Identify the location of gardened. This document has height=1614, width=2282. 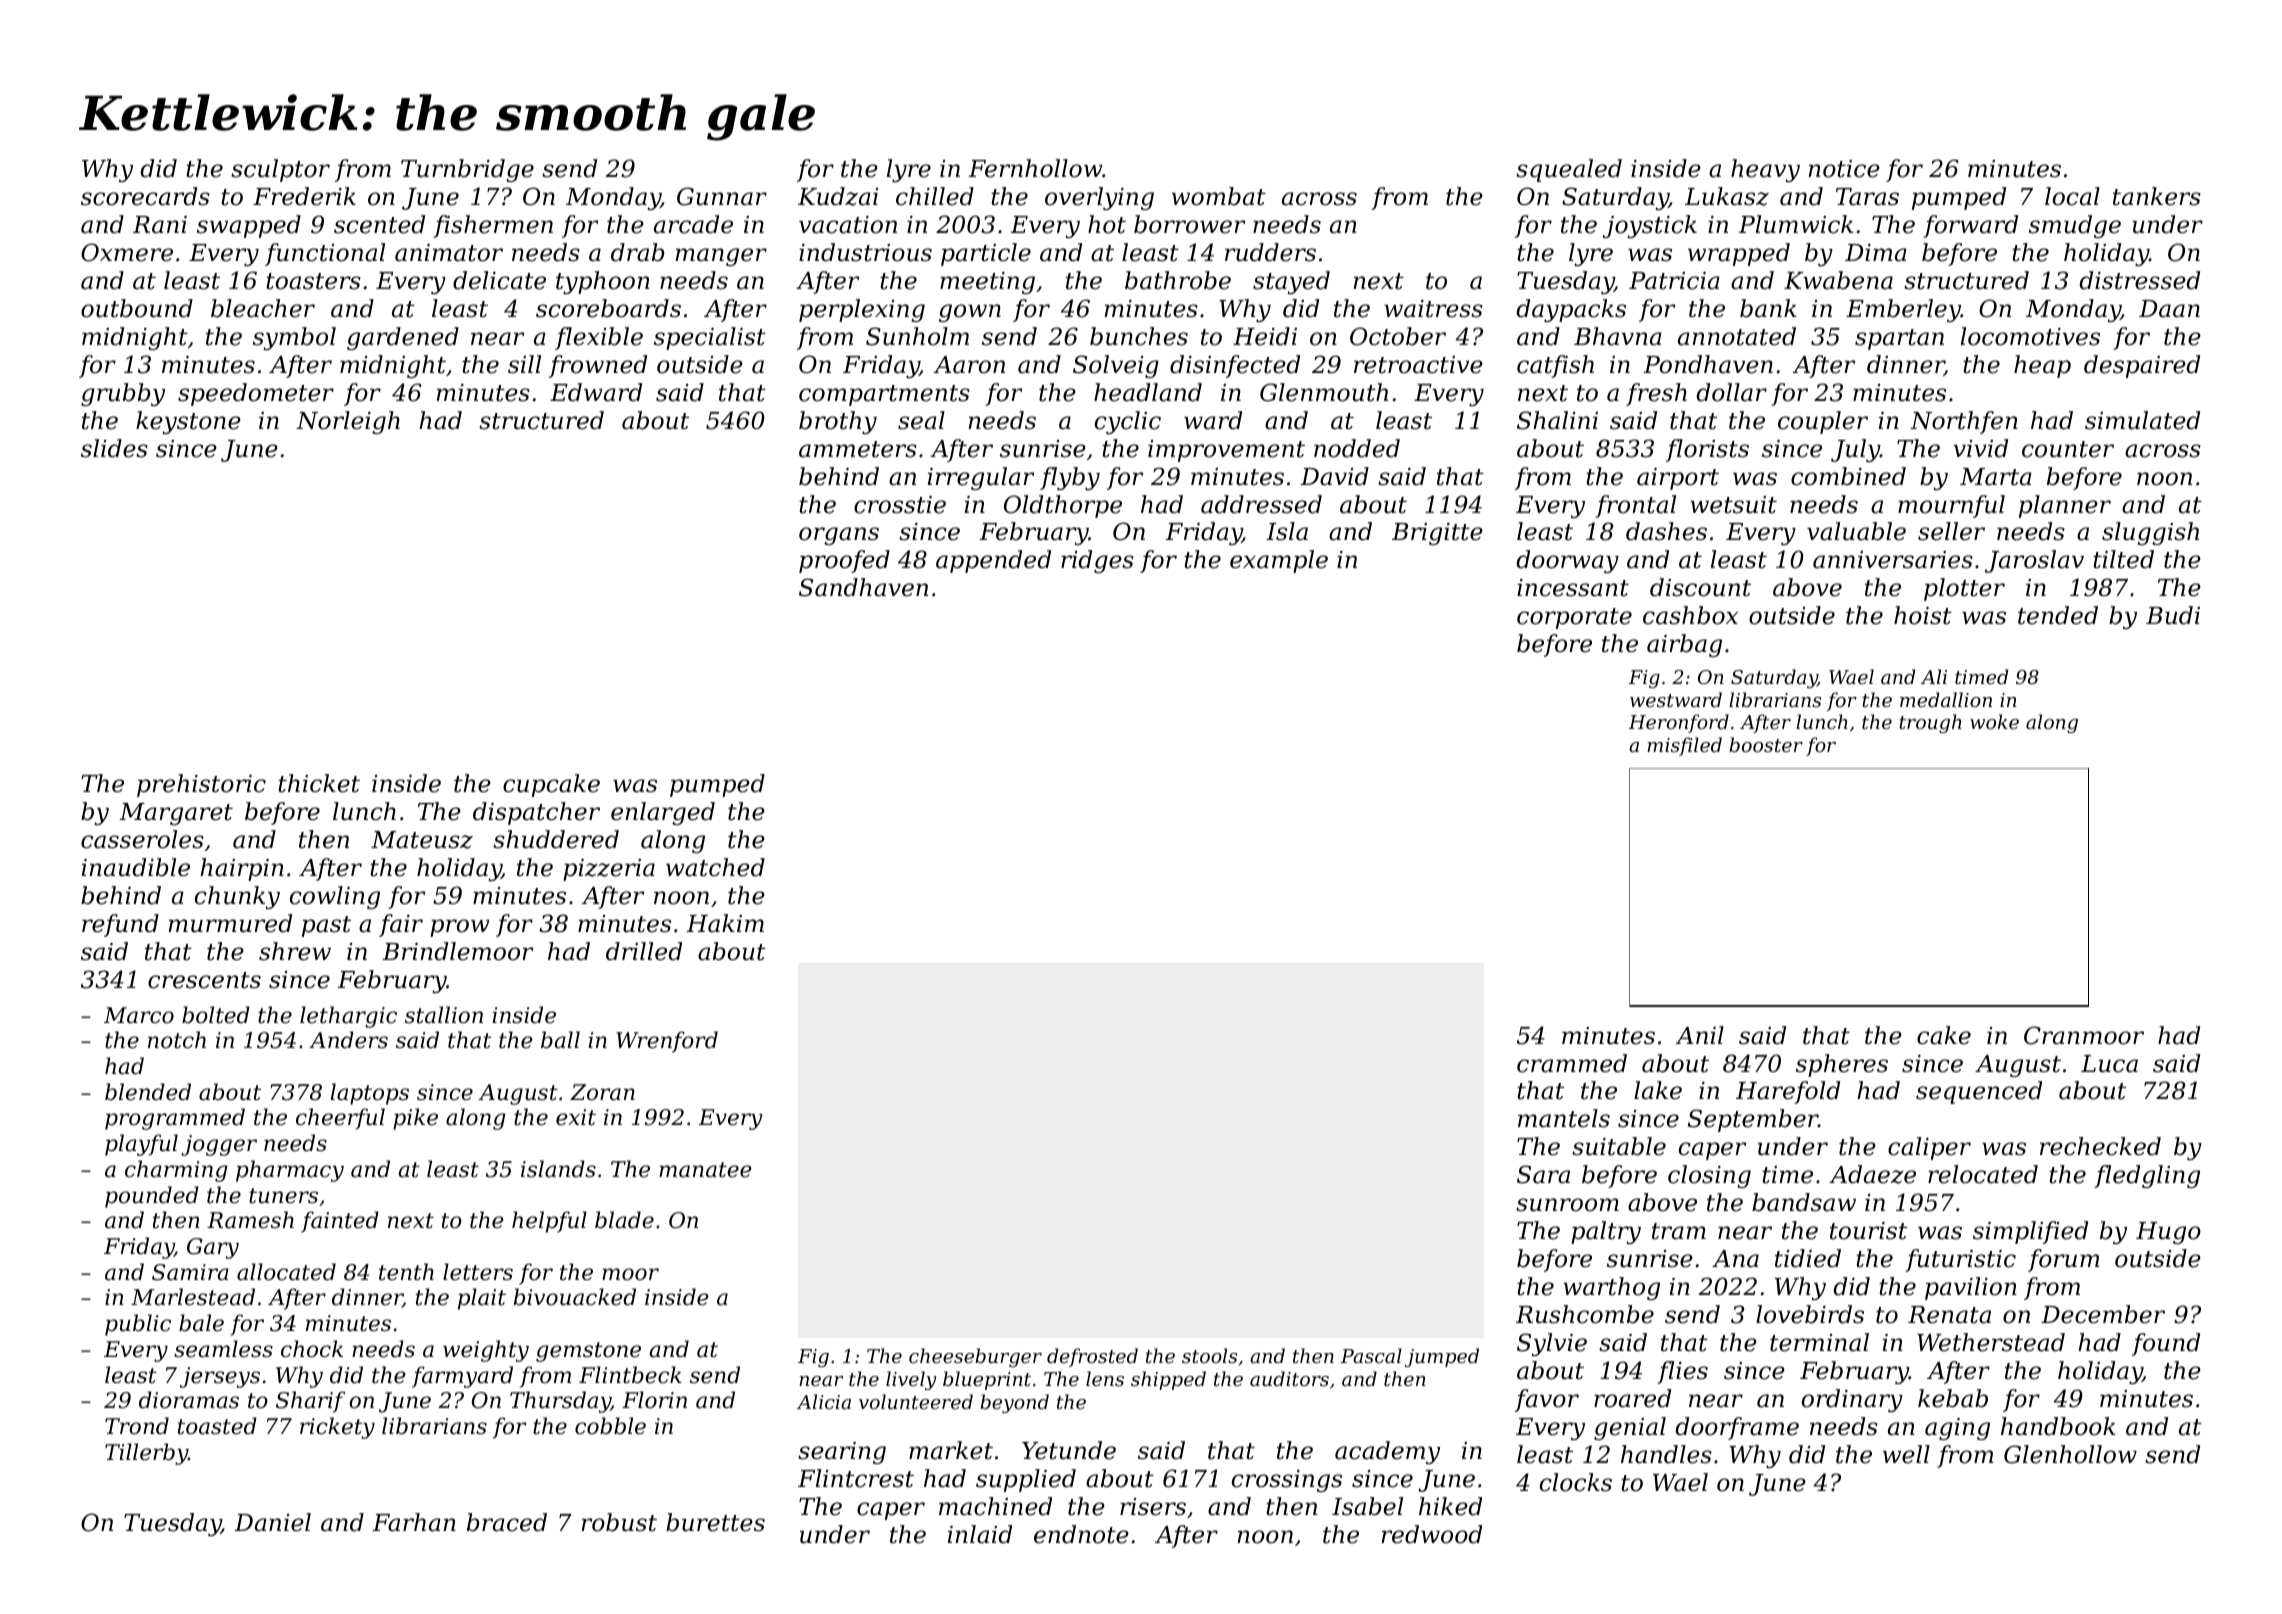
(403, 338).
